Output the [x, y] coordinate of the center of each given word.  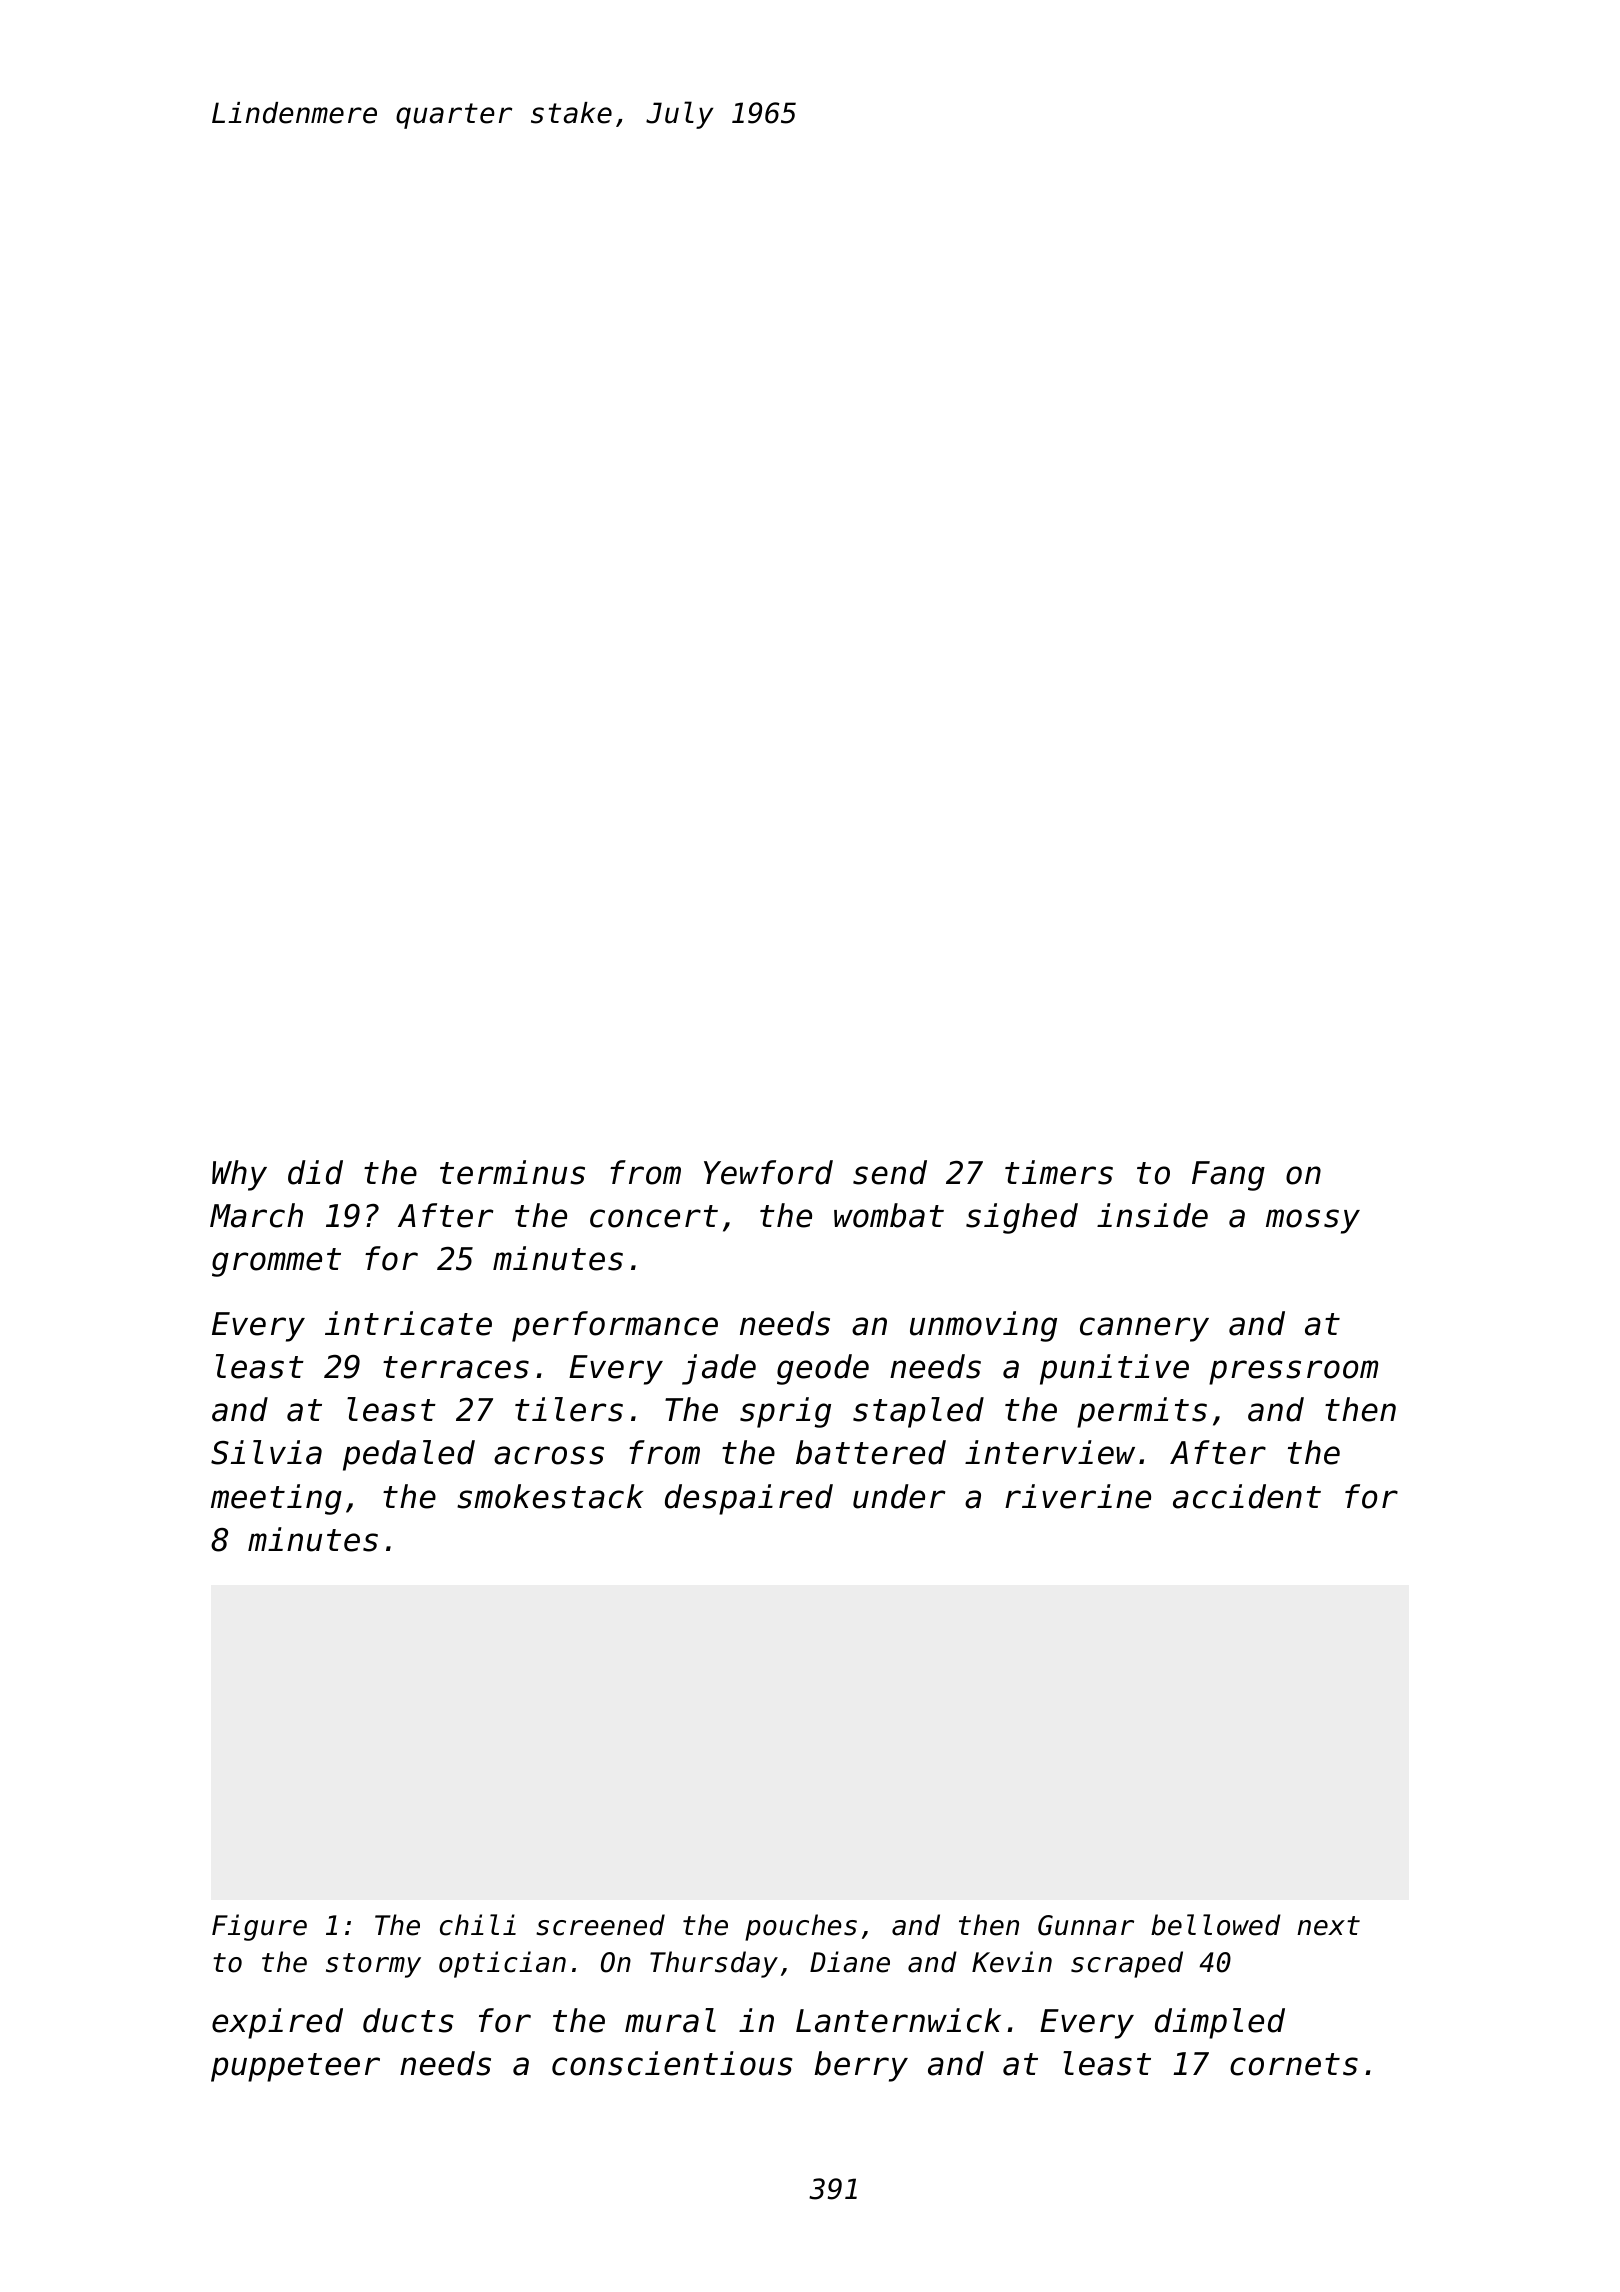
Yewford [768, 1172]
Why [239, 1175]
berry [861, 2066]
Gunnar [1086, 1925]
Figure [259, 1927]
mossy [1313, 1221]
